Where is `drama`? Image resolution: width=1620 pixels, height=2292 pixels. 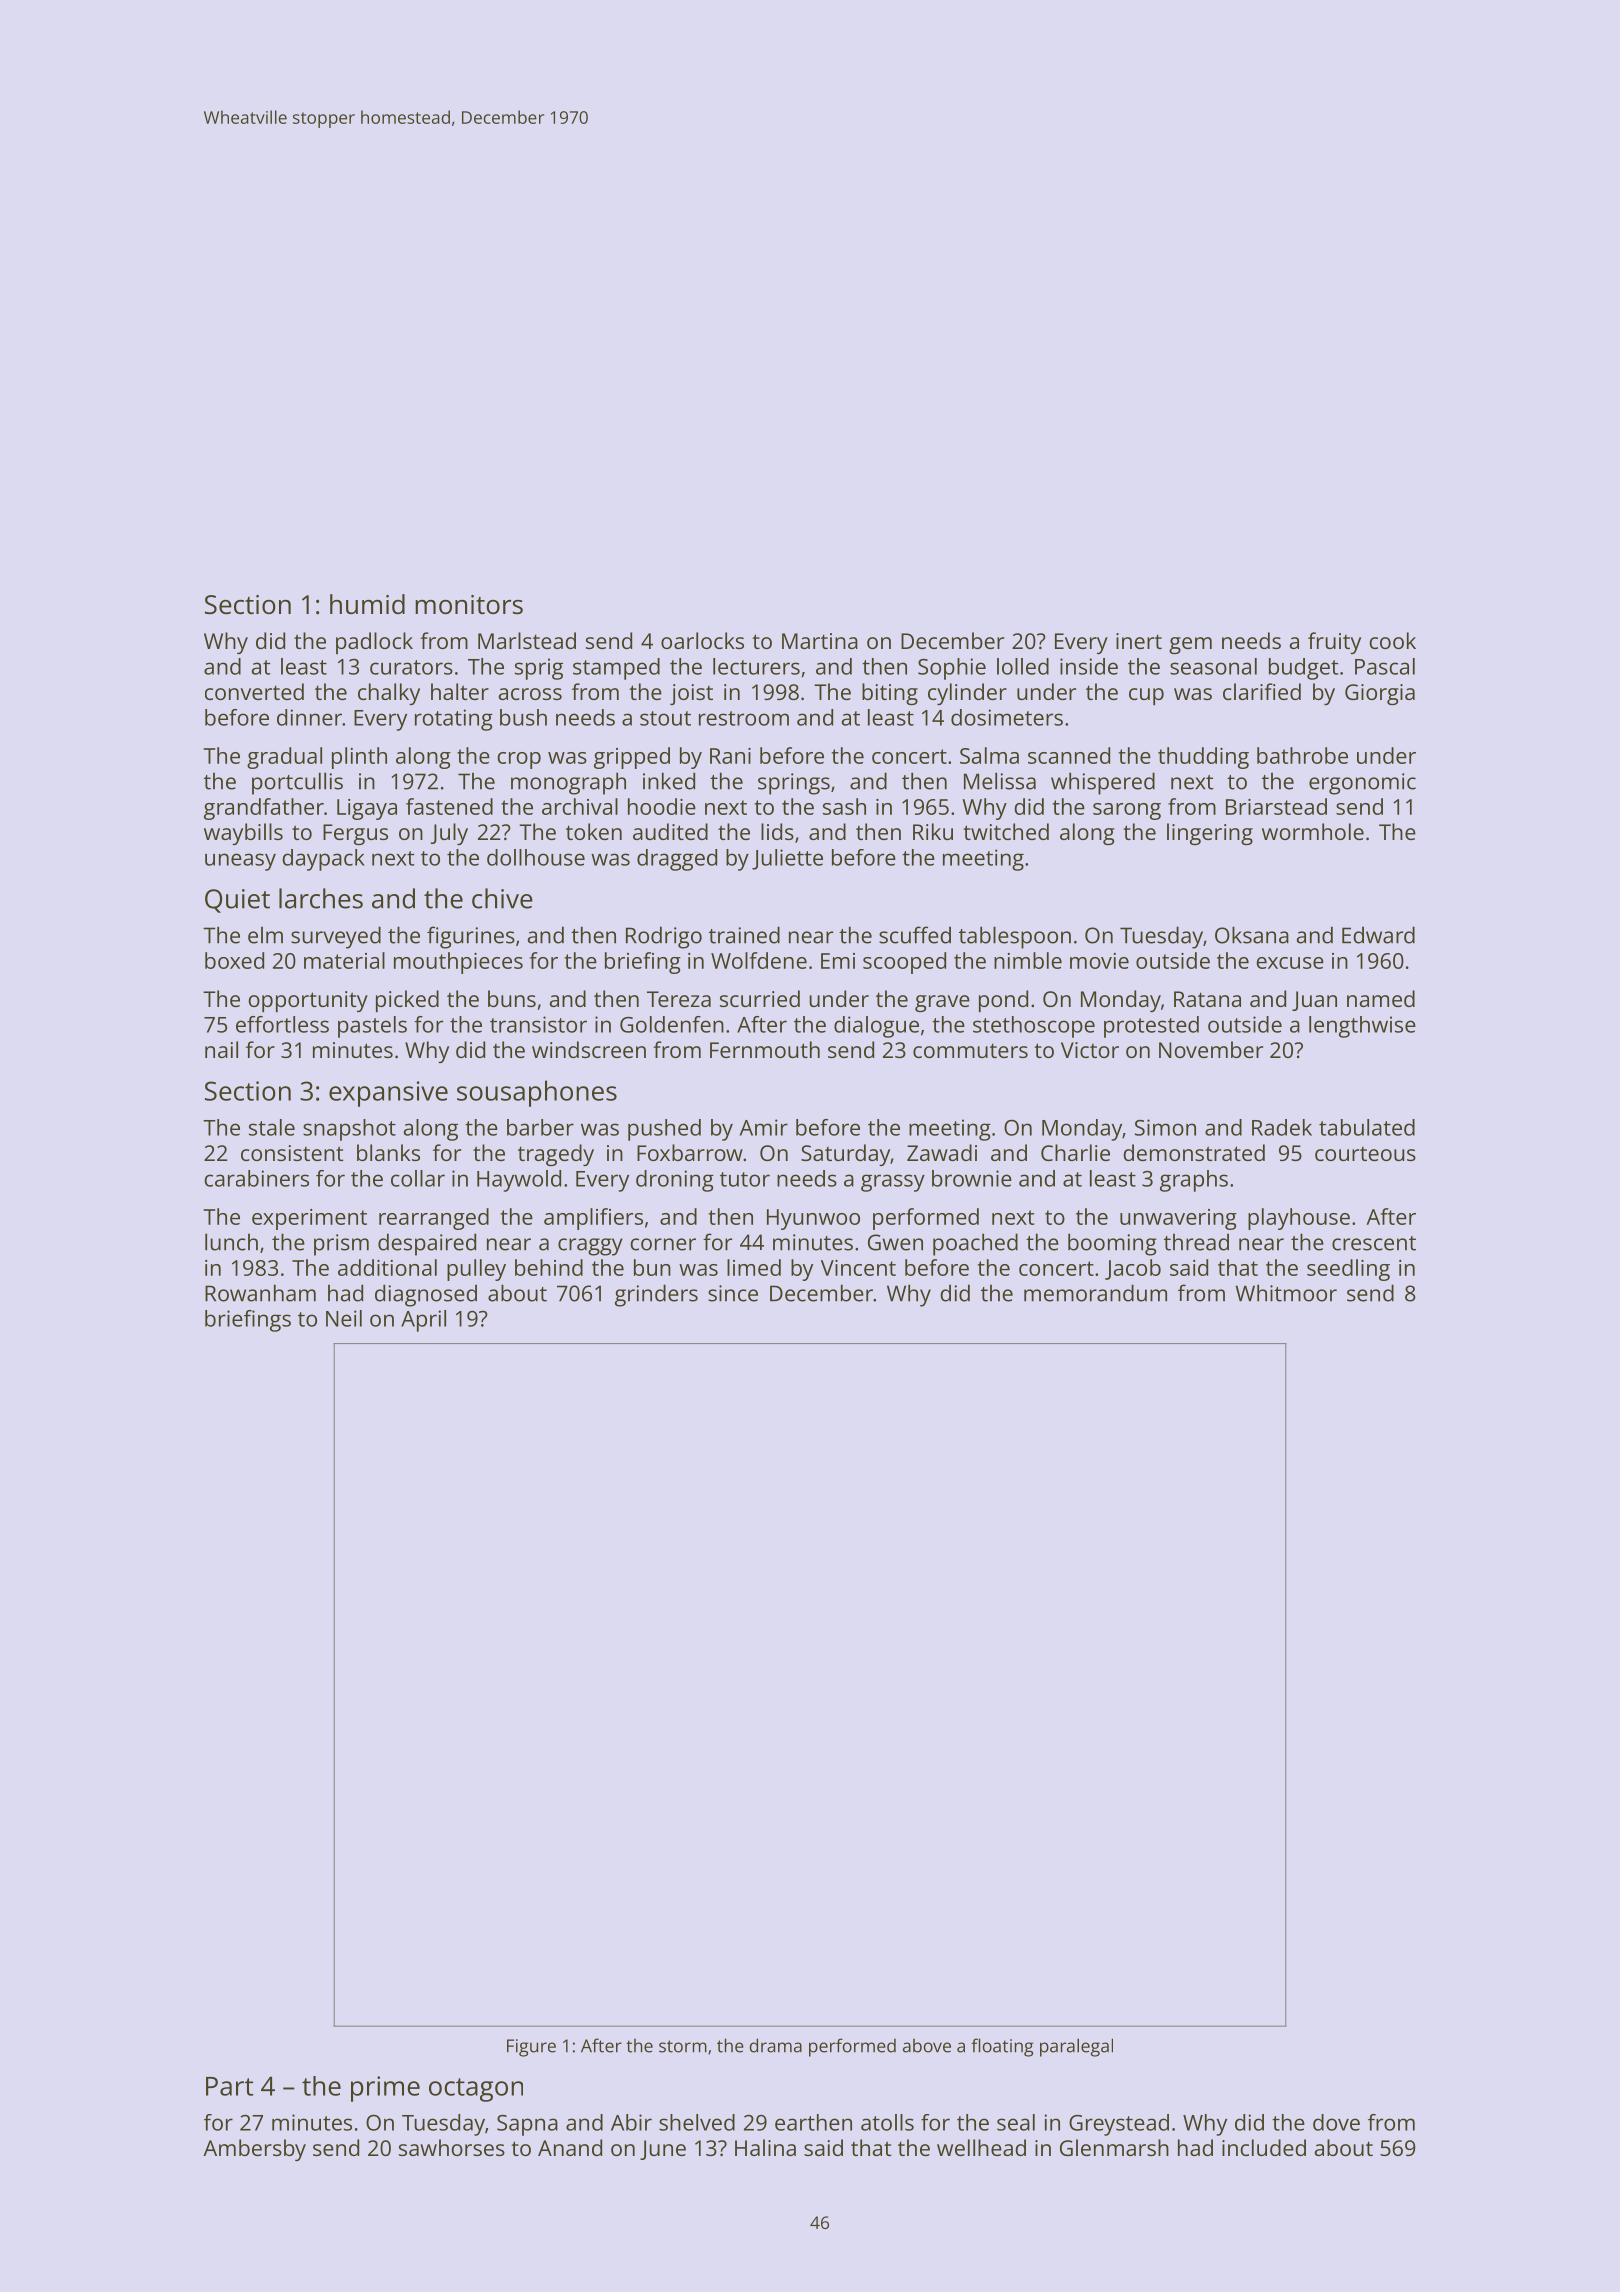
drama is located at coordinates (776, 2045).
